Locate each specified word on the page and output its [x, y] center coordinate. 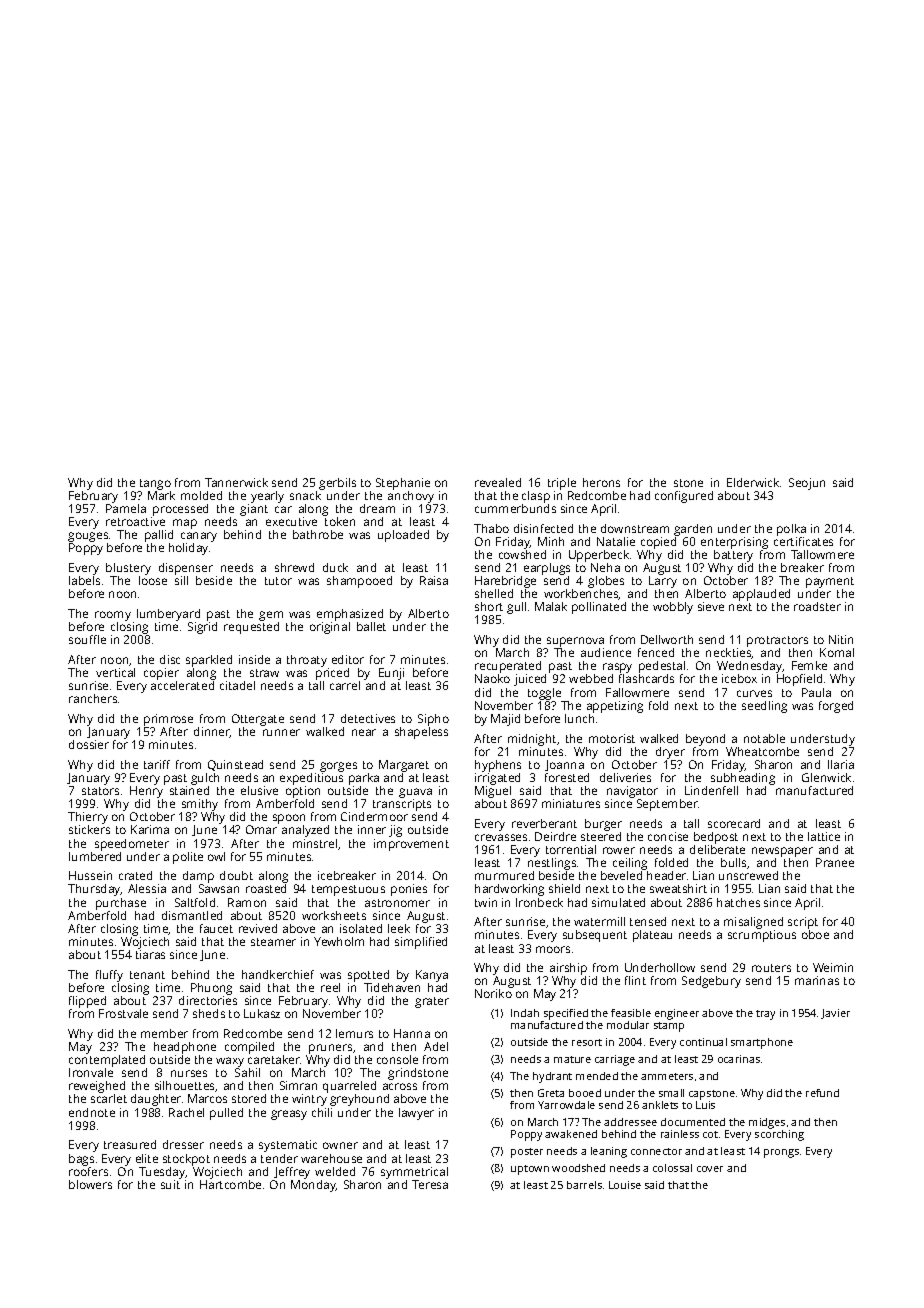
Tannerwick [236, 482]
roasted [266, 888]
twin [486, 902]
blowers [90, 1184]
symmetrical [414, 1173]
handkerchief [278, 974]
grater [432, 1002]
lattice [824, 836]
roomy [113, 616]
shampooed [359, 582]
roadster [817, 606]
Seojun [807, 484]
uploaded [403, 536]
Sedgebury [711, 982]
